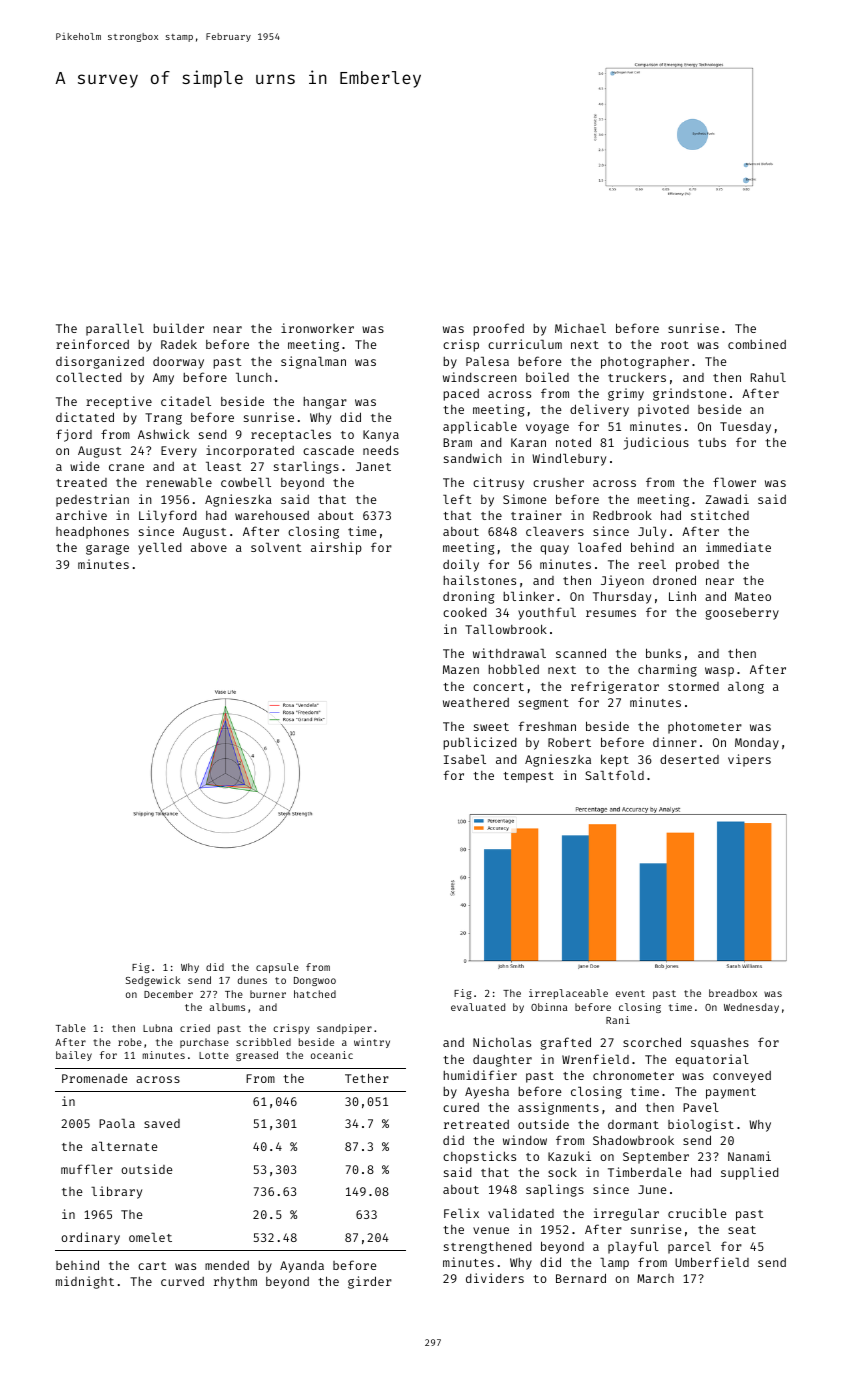  What do you see at coordinates (254, 377) in the screenshot?
I see `lunch` at bounding box center [254, 377].
